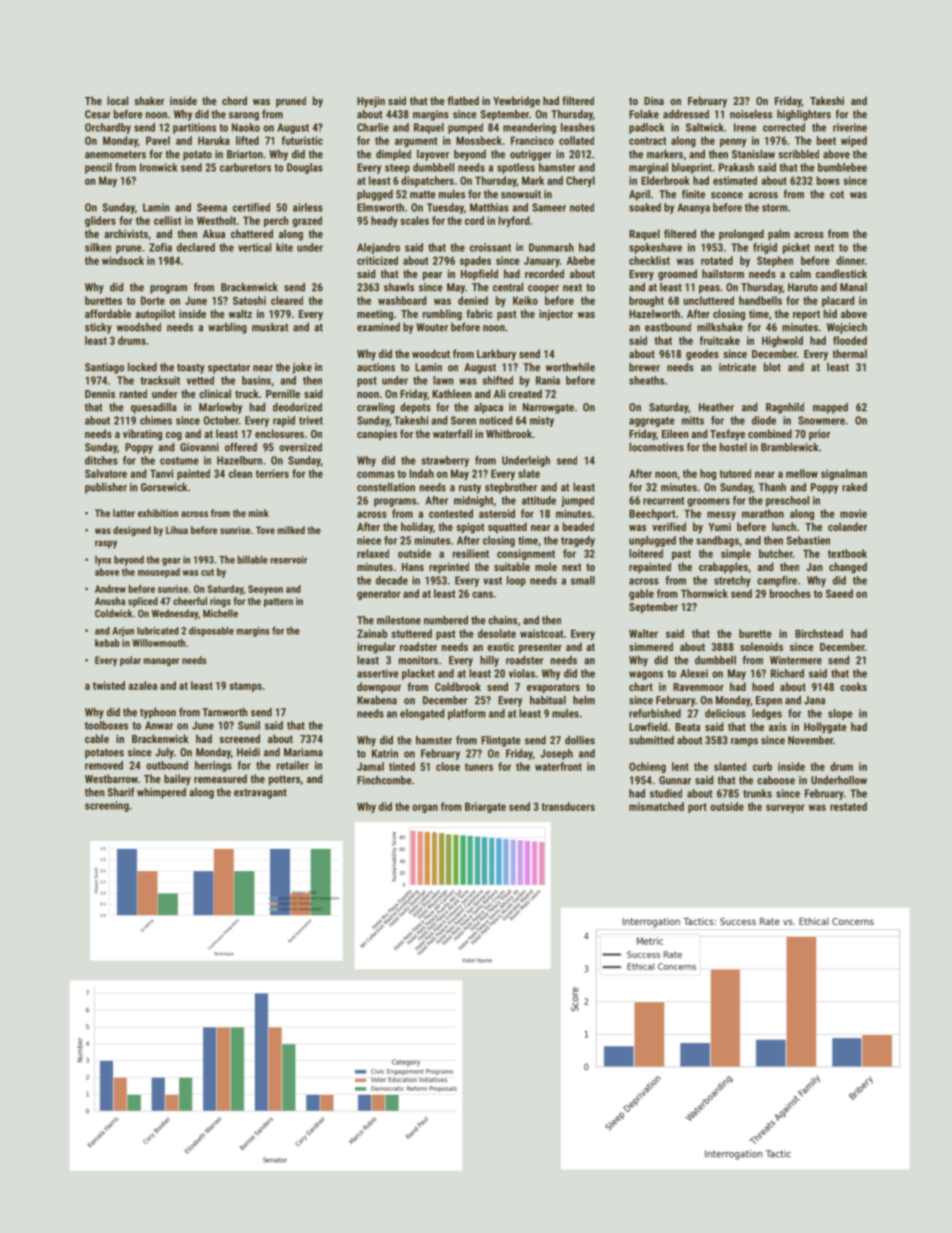 This document has height=1233, width=952. What do you see at coordinates (516, 102) in the document?
I see `Yewbridge` at bounding box center [516, 102].
